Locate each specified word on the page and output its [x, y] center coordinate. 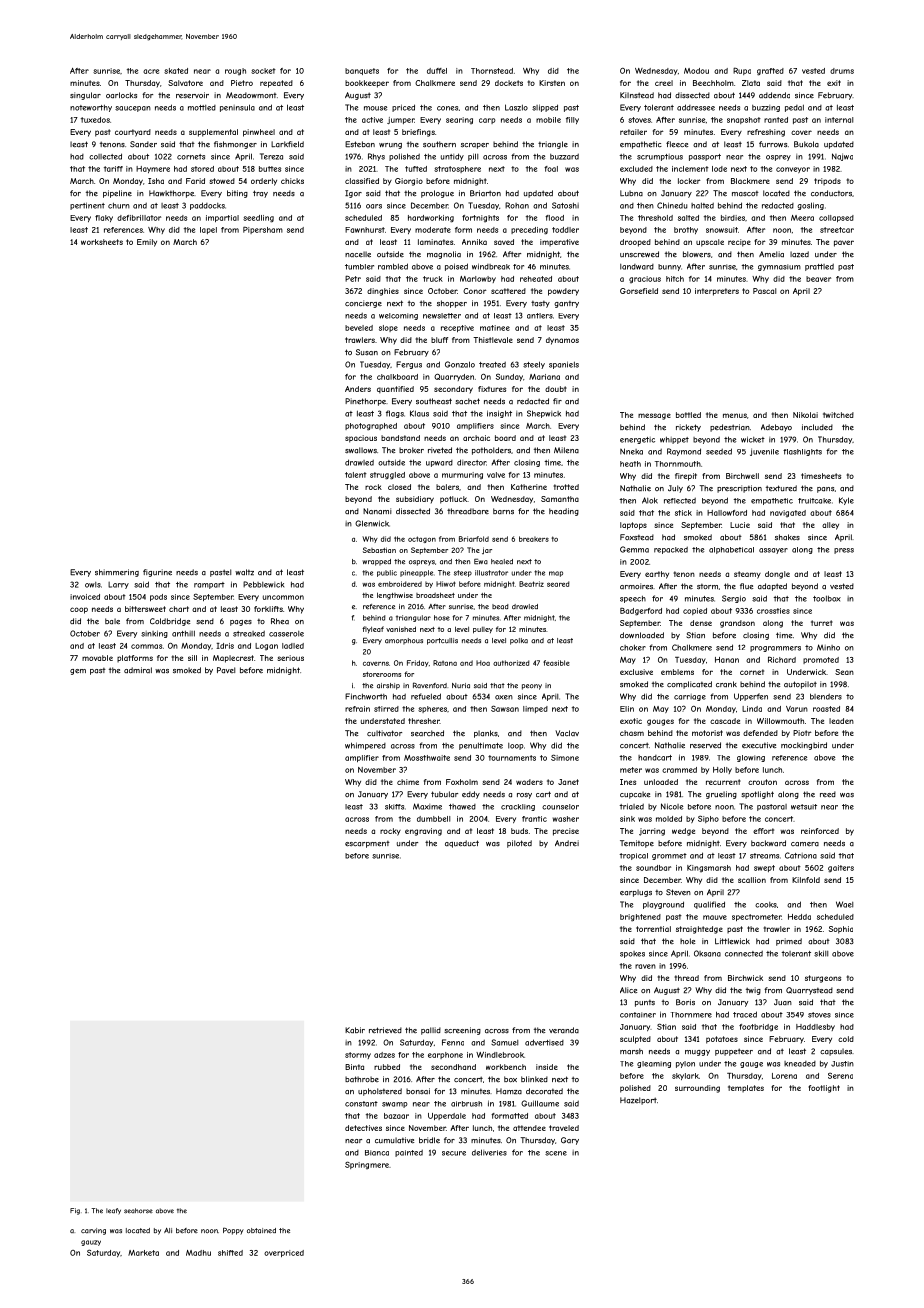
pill [473, 157]
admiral [138, 670]
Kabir [355, 1030]
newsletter [442, 316]
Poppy [233, 1231]
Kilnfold [806, 880]
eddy [471, 795]
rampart [209, 585]
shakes [787, 537]
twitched [838, 415]
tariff [113, 169]
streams [764, 856]
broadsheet [435, 595]
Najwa [842, 157]
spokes [632, 954]
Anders [358, 389]
